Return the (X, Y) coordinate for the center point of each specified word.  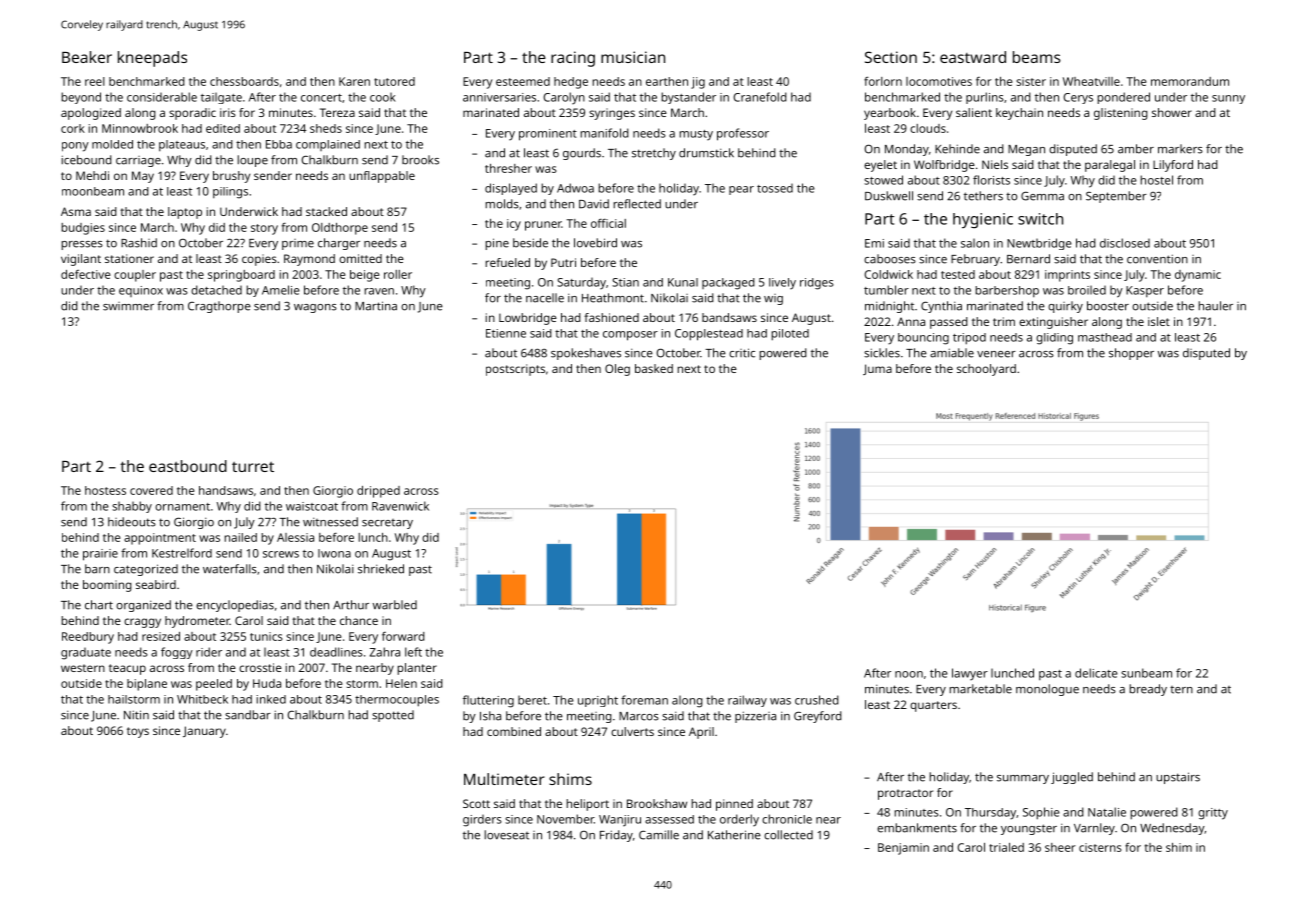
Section (891, 57)
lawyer (970, 674)
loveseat (506, 835)
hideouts (132, 522)
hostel (1156, 180)
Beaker (87, 57)
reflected (637, 204)
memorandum (1190, 81)
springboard (241, 276)
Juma (877, 369)
